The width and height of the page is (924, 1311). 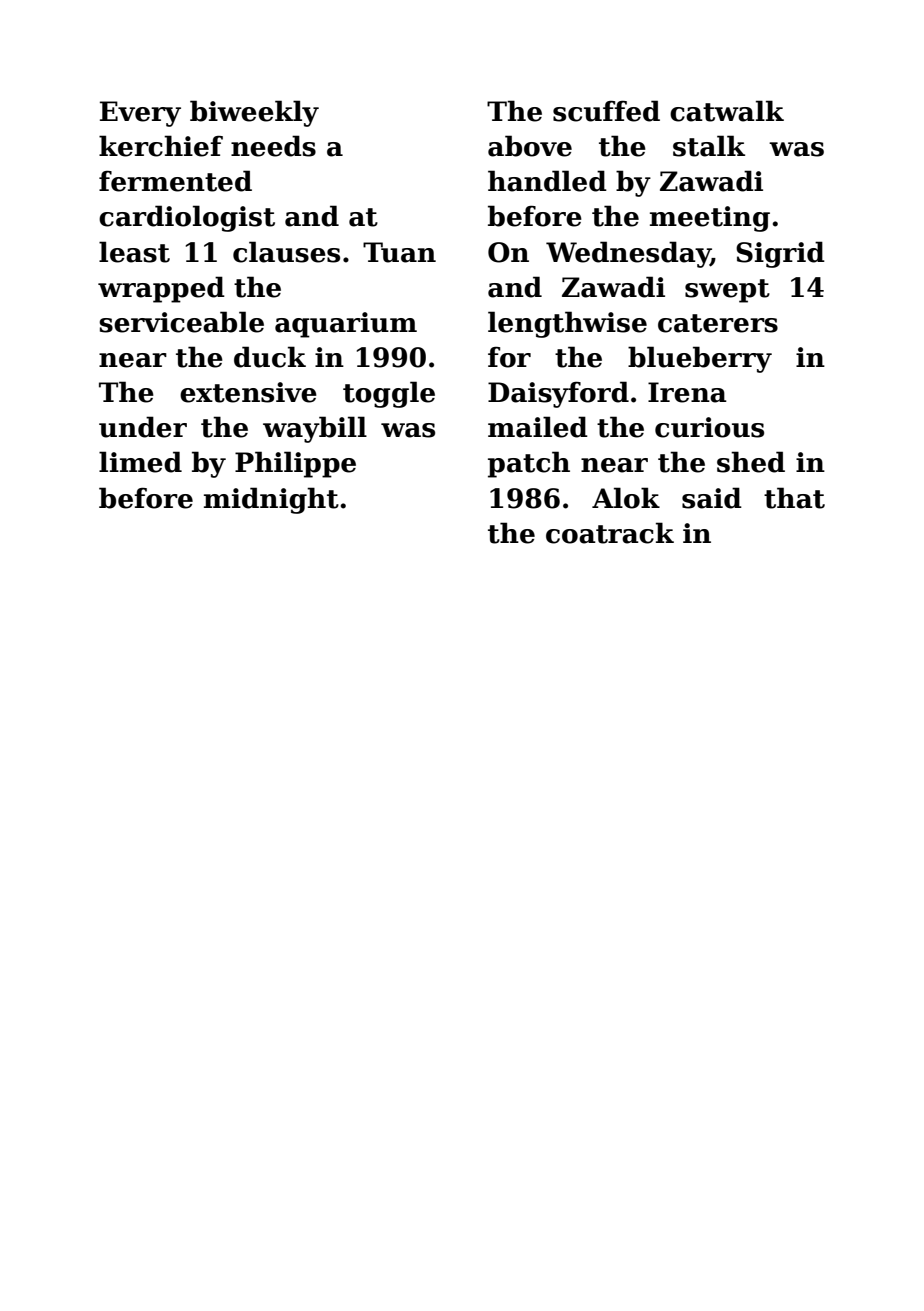 I want to click on needs, so click(x=273, y=146).
